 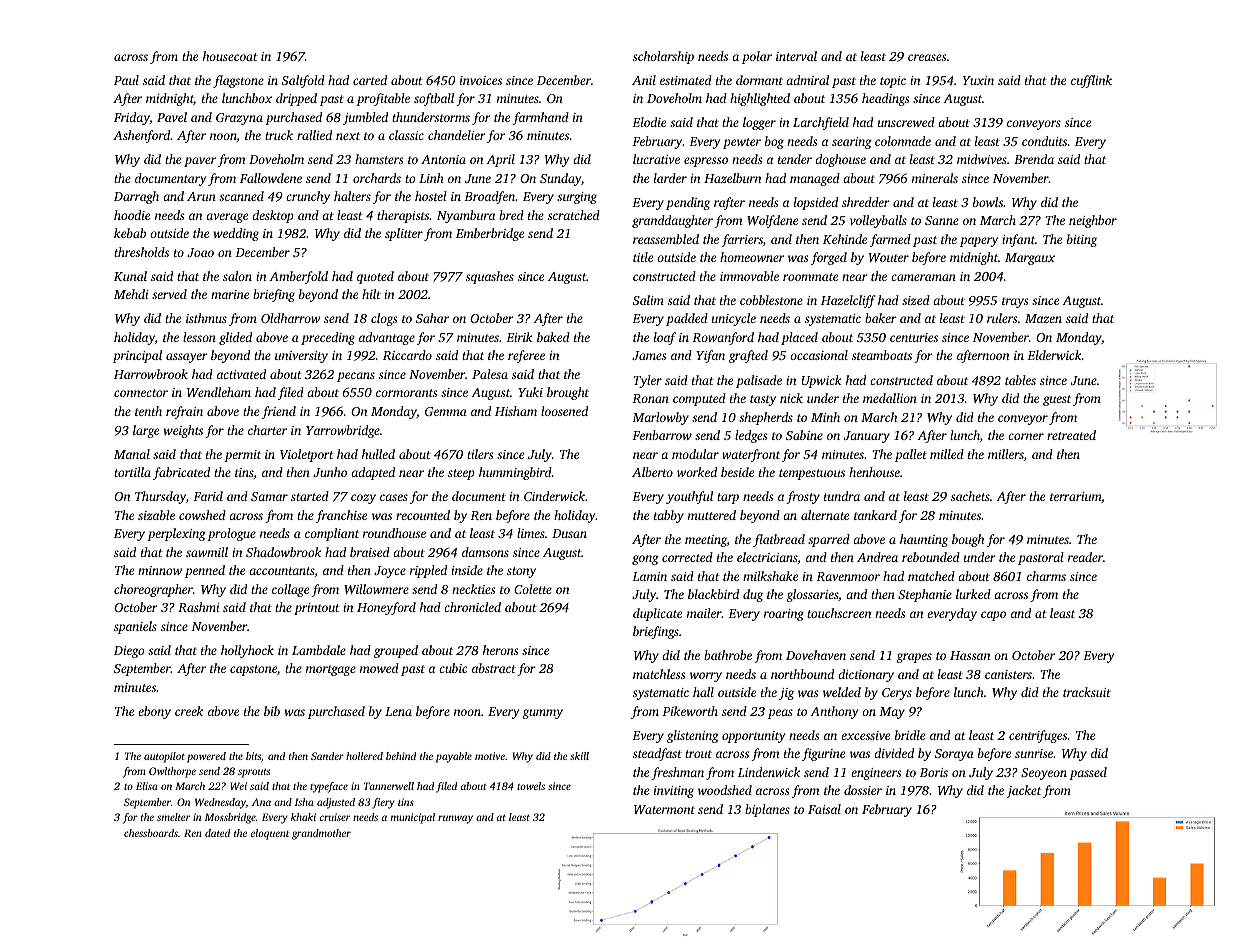 I want to click on unscrewed, so click(x=906, y=122).
